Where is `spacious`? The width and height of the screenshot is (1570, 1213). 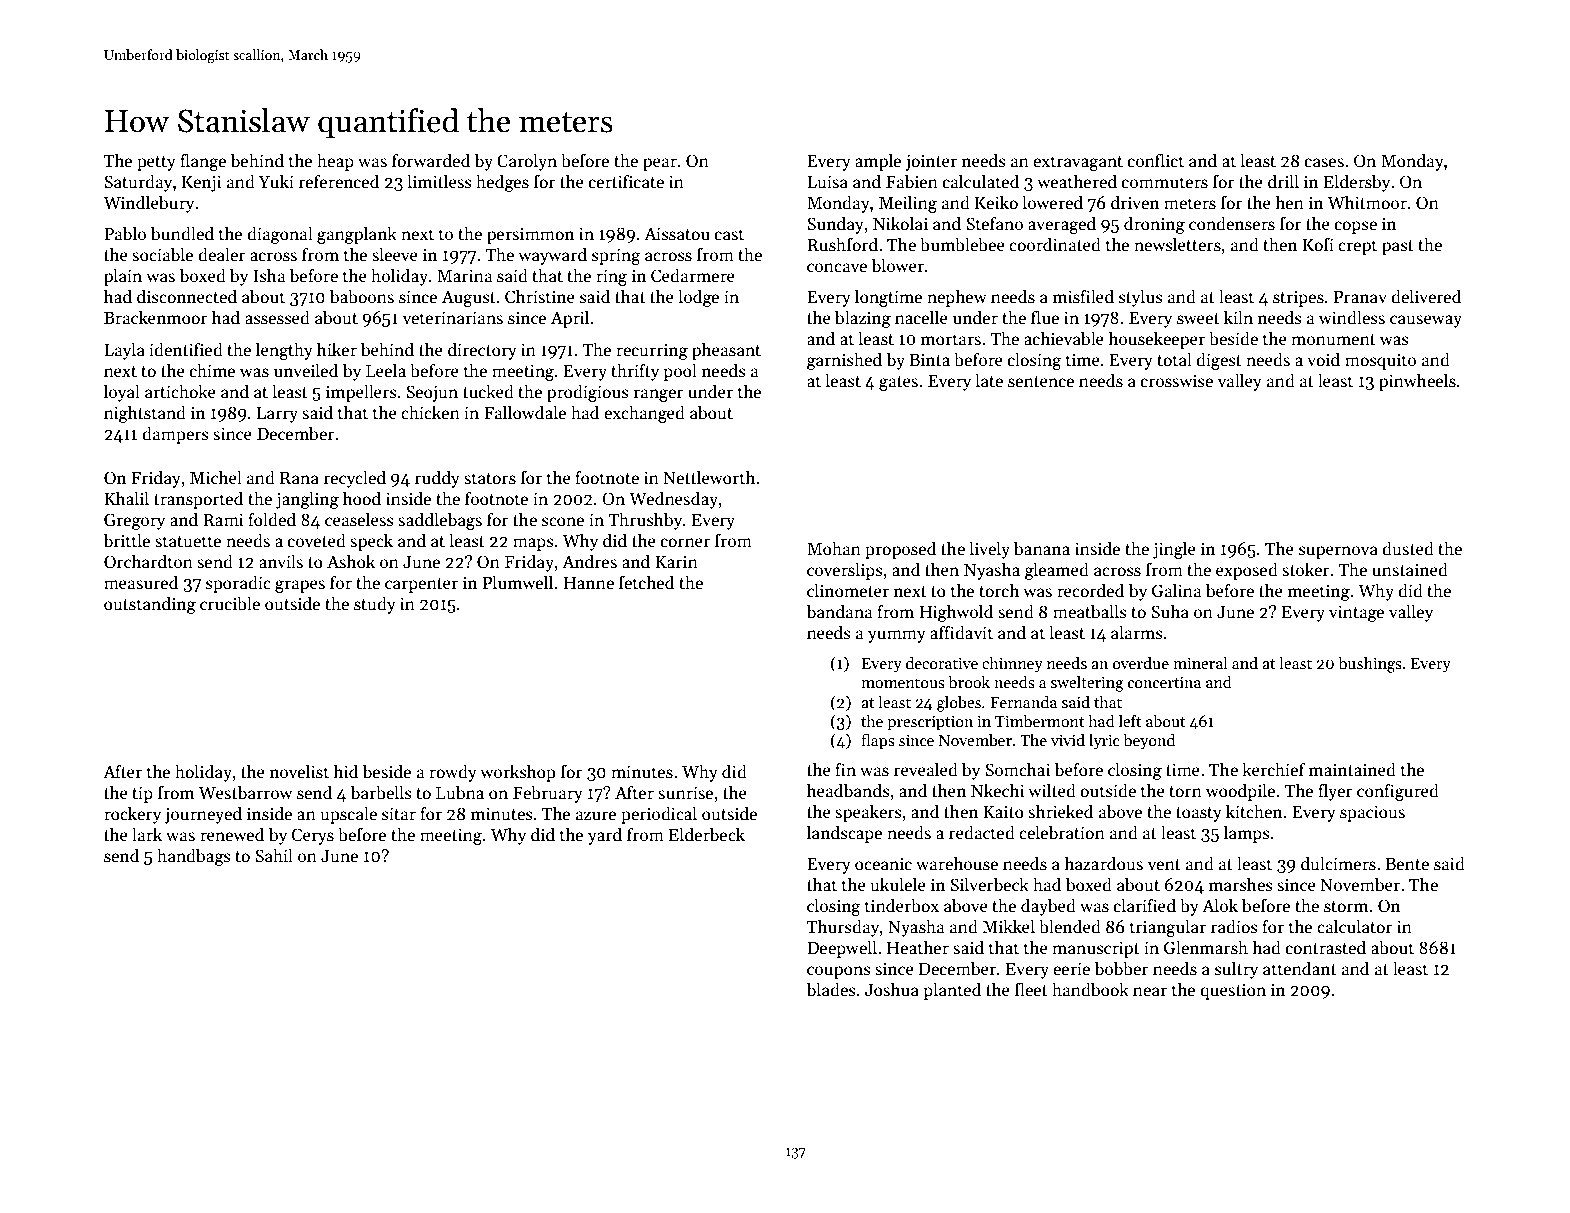 spacious is located at coordinates (1372, 813).
